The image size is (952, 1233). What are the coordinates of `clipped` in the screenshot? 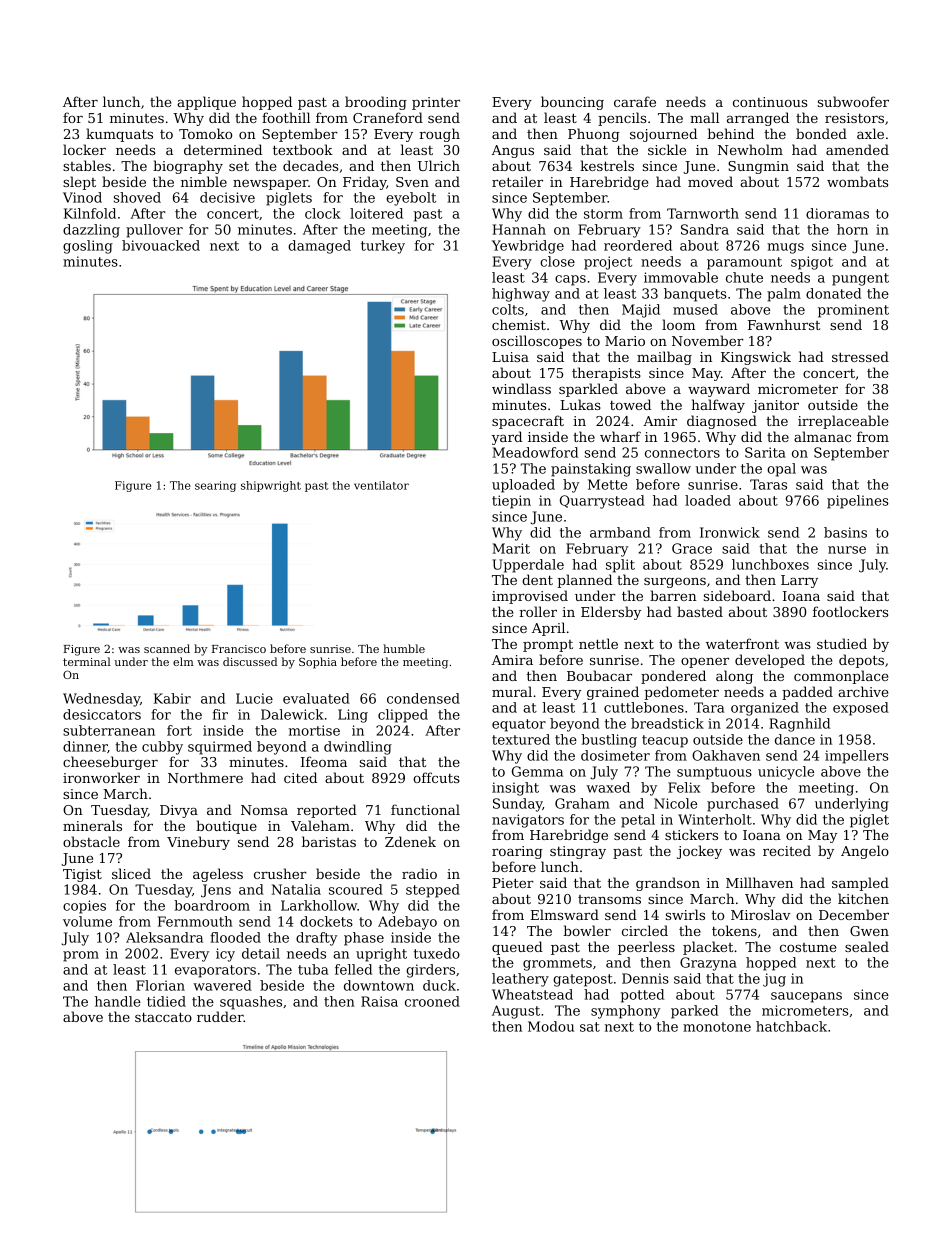 It's located at (403, 716).
